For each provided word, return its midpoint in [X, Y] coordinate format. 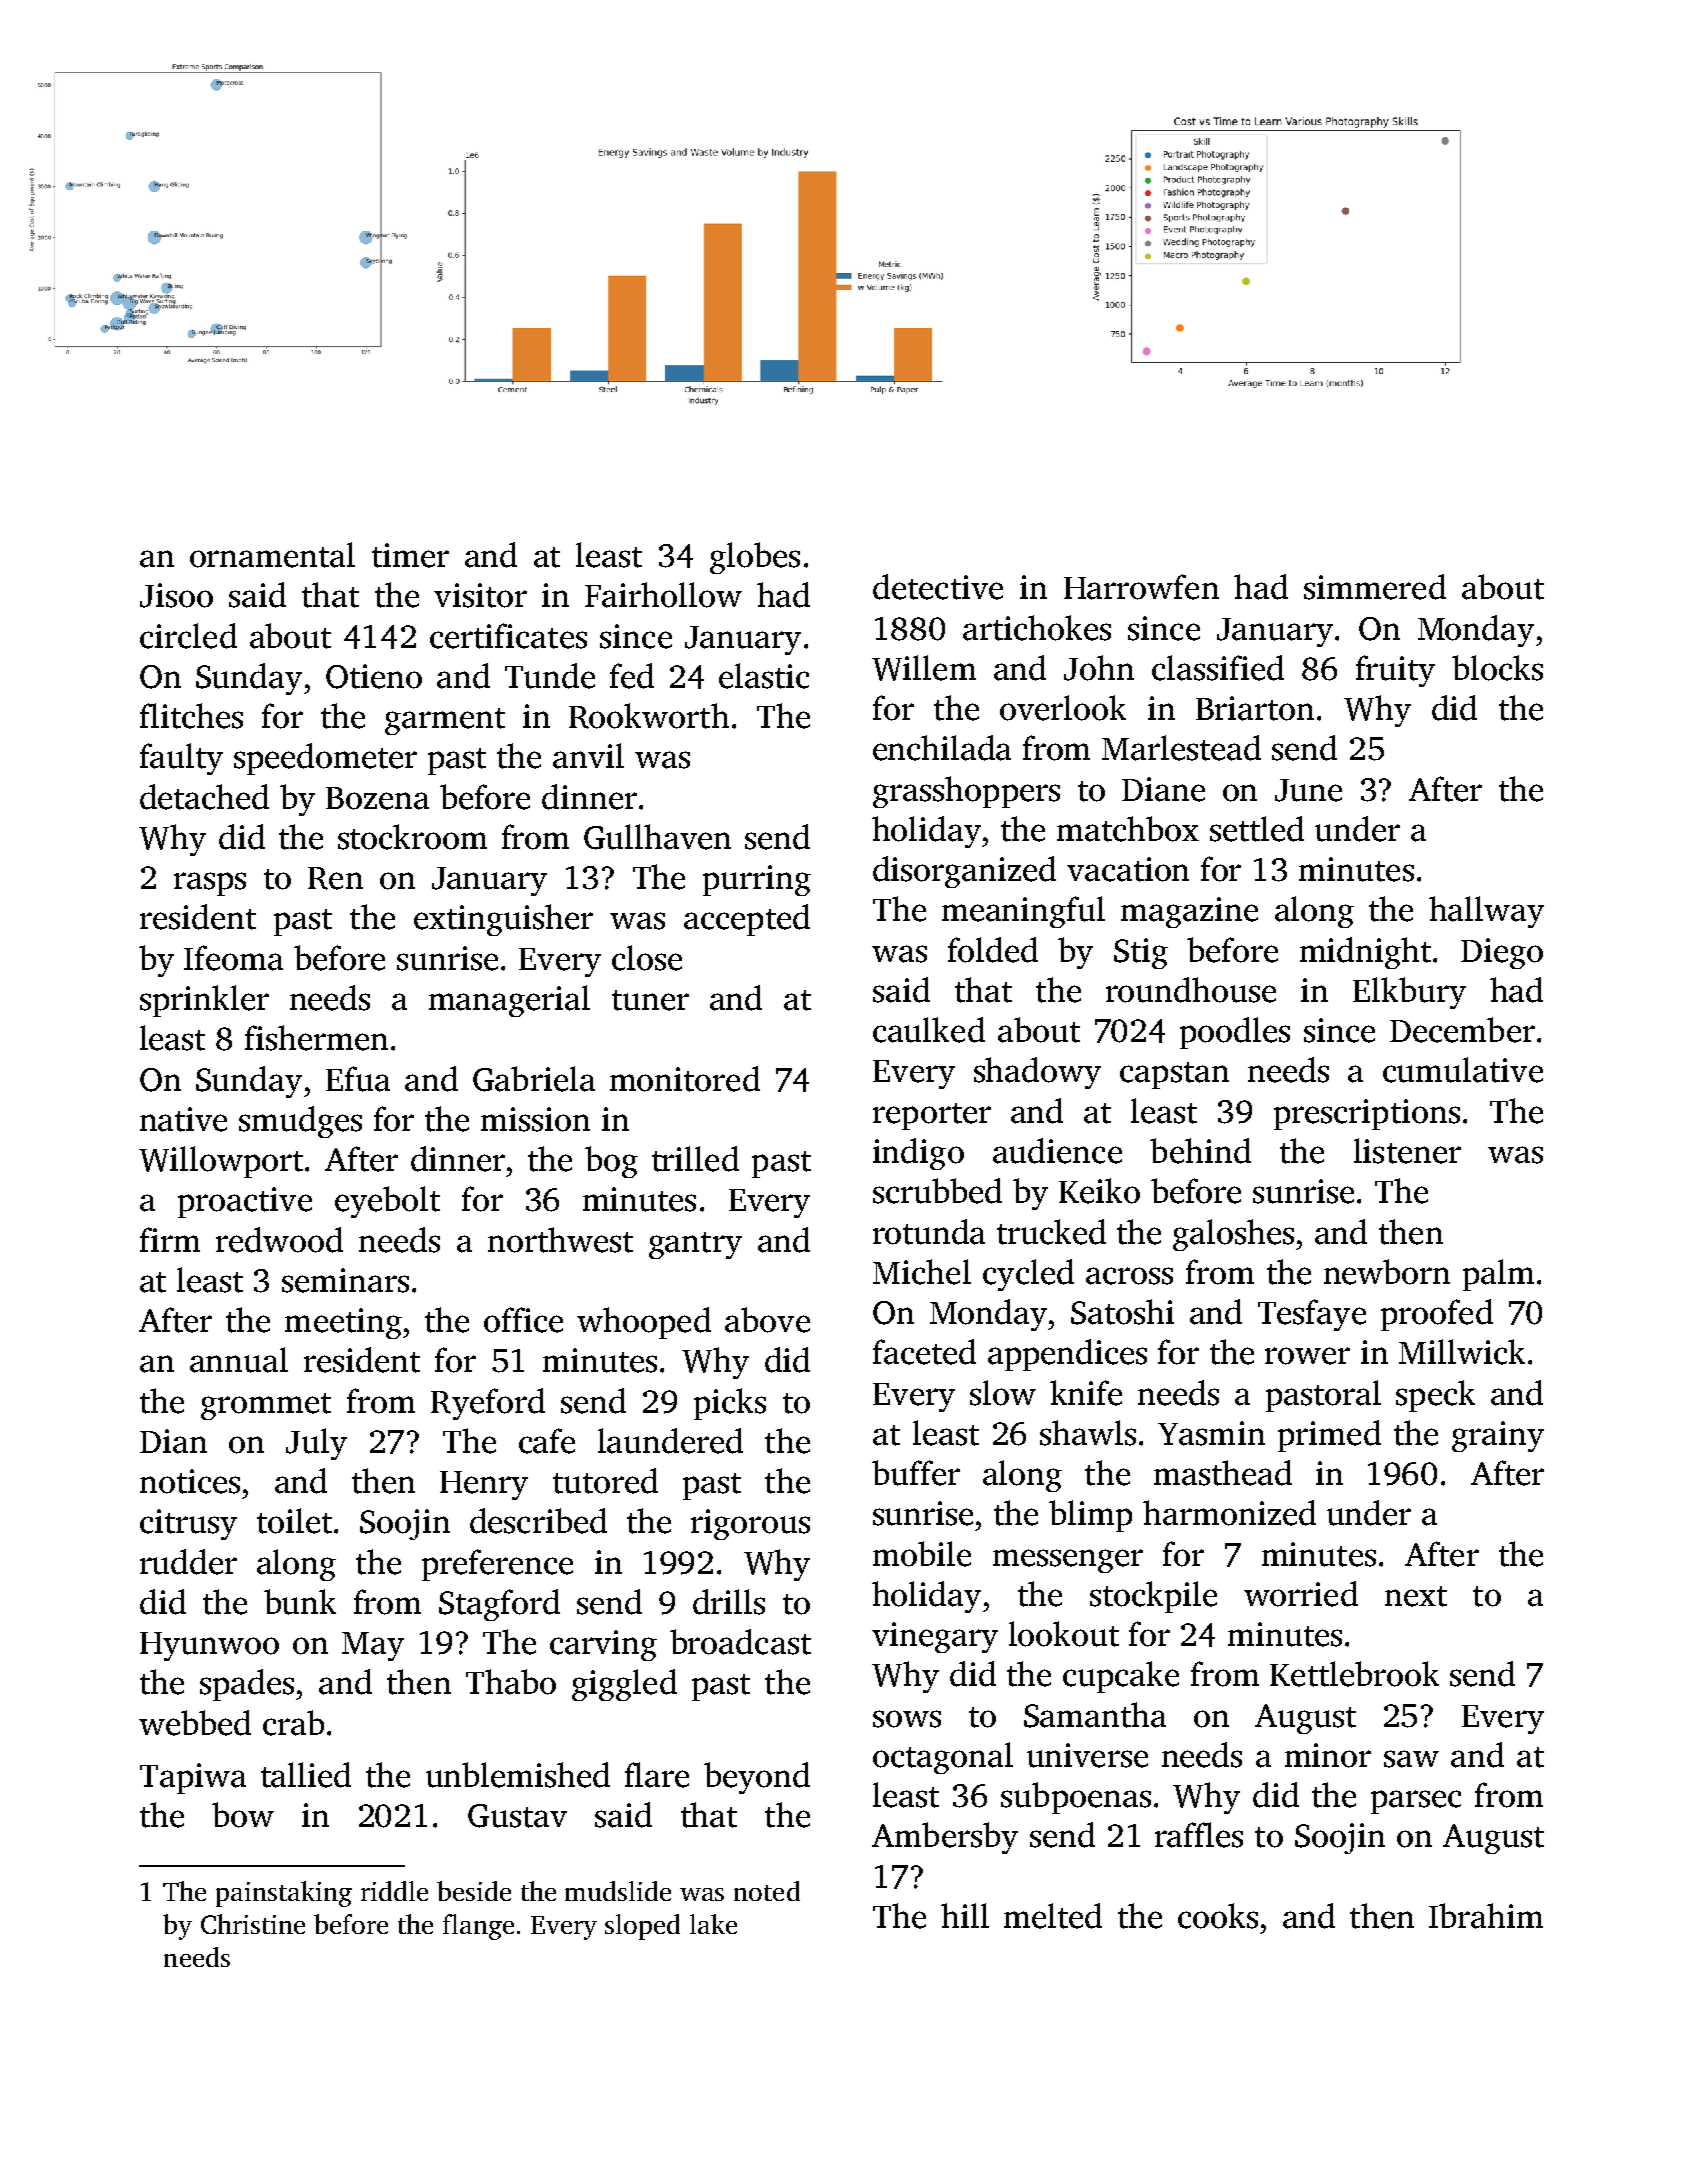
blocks [1497, 668]
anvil [588, 756]
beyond [757, 1778]
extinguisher [503, 920]
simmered [1375, 587]
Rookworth [649, 716]
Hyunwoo [209, 1646]
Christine [253, 1924]
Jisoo [176, 595]
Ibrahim [1486, 1916]
